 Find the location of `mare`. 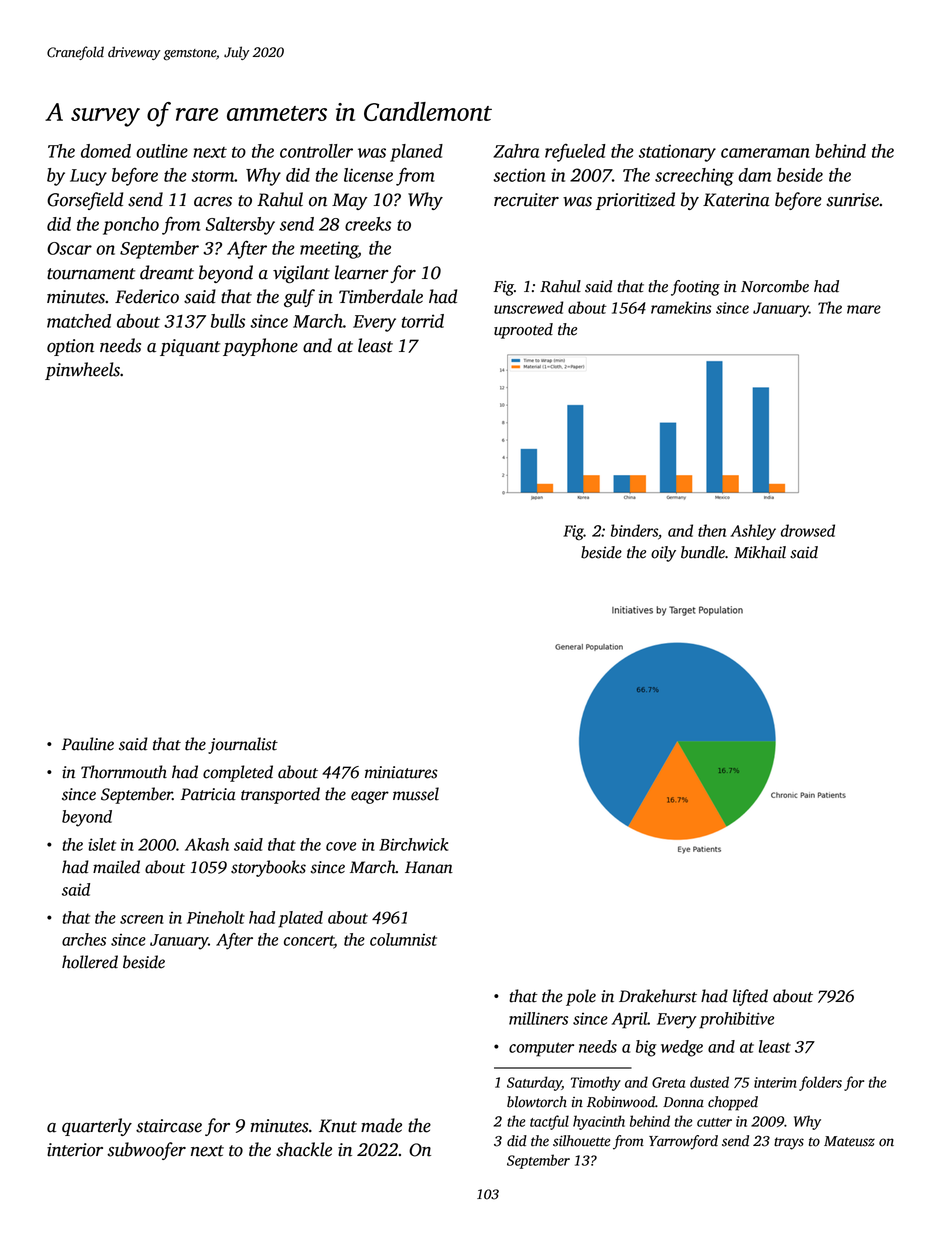

mare is located at coordinates (864, 309).
